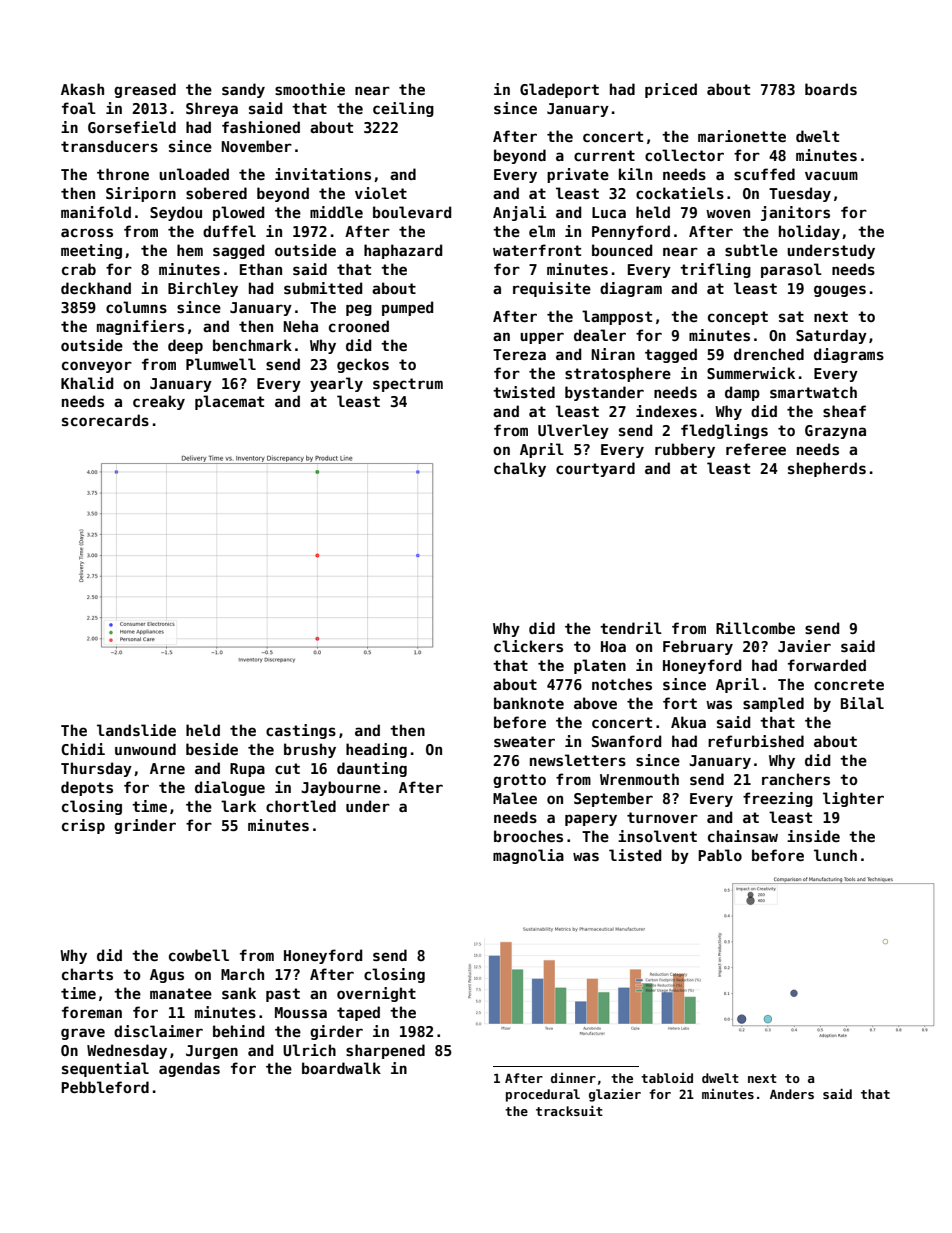 Image resolution: width=952 pixels, height=1233 pixels. What do you see at coordinates (671, 90) in the document?
I see `priced` at bounding box center [671, 90].
